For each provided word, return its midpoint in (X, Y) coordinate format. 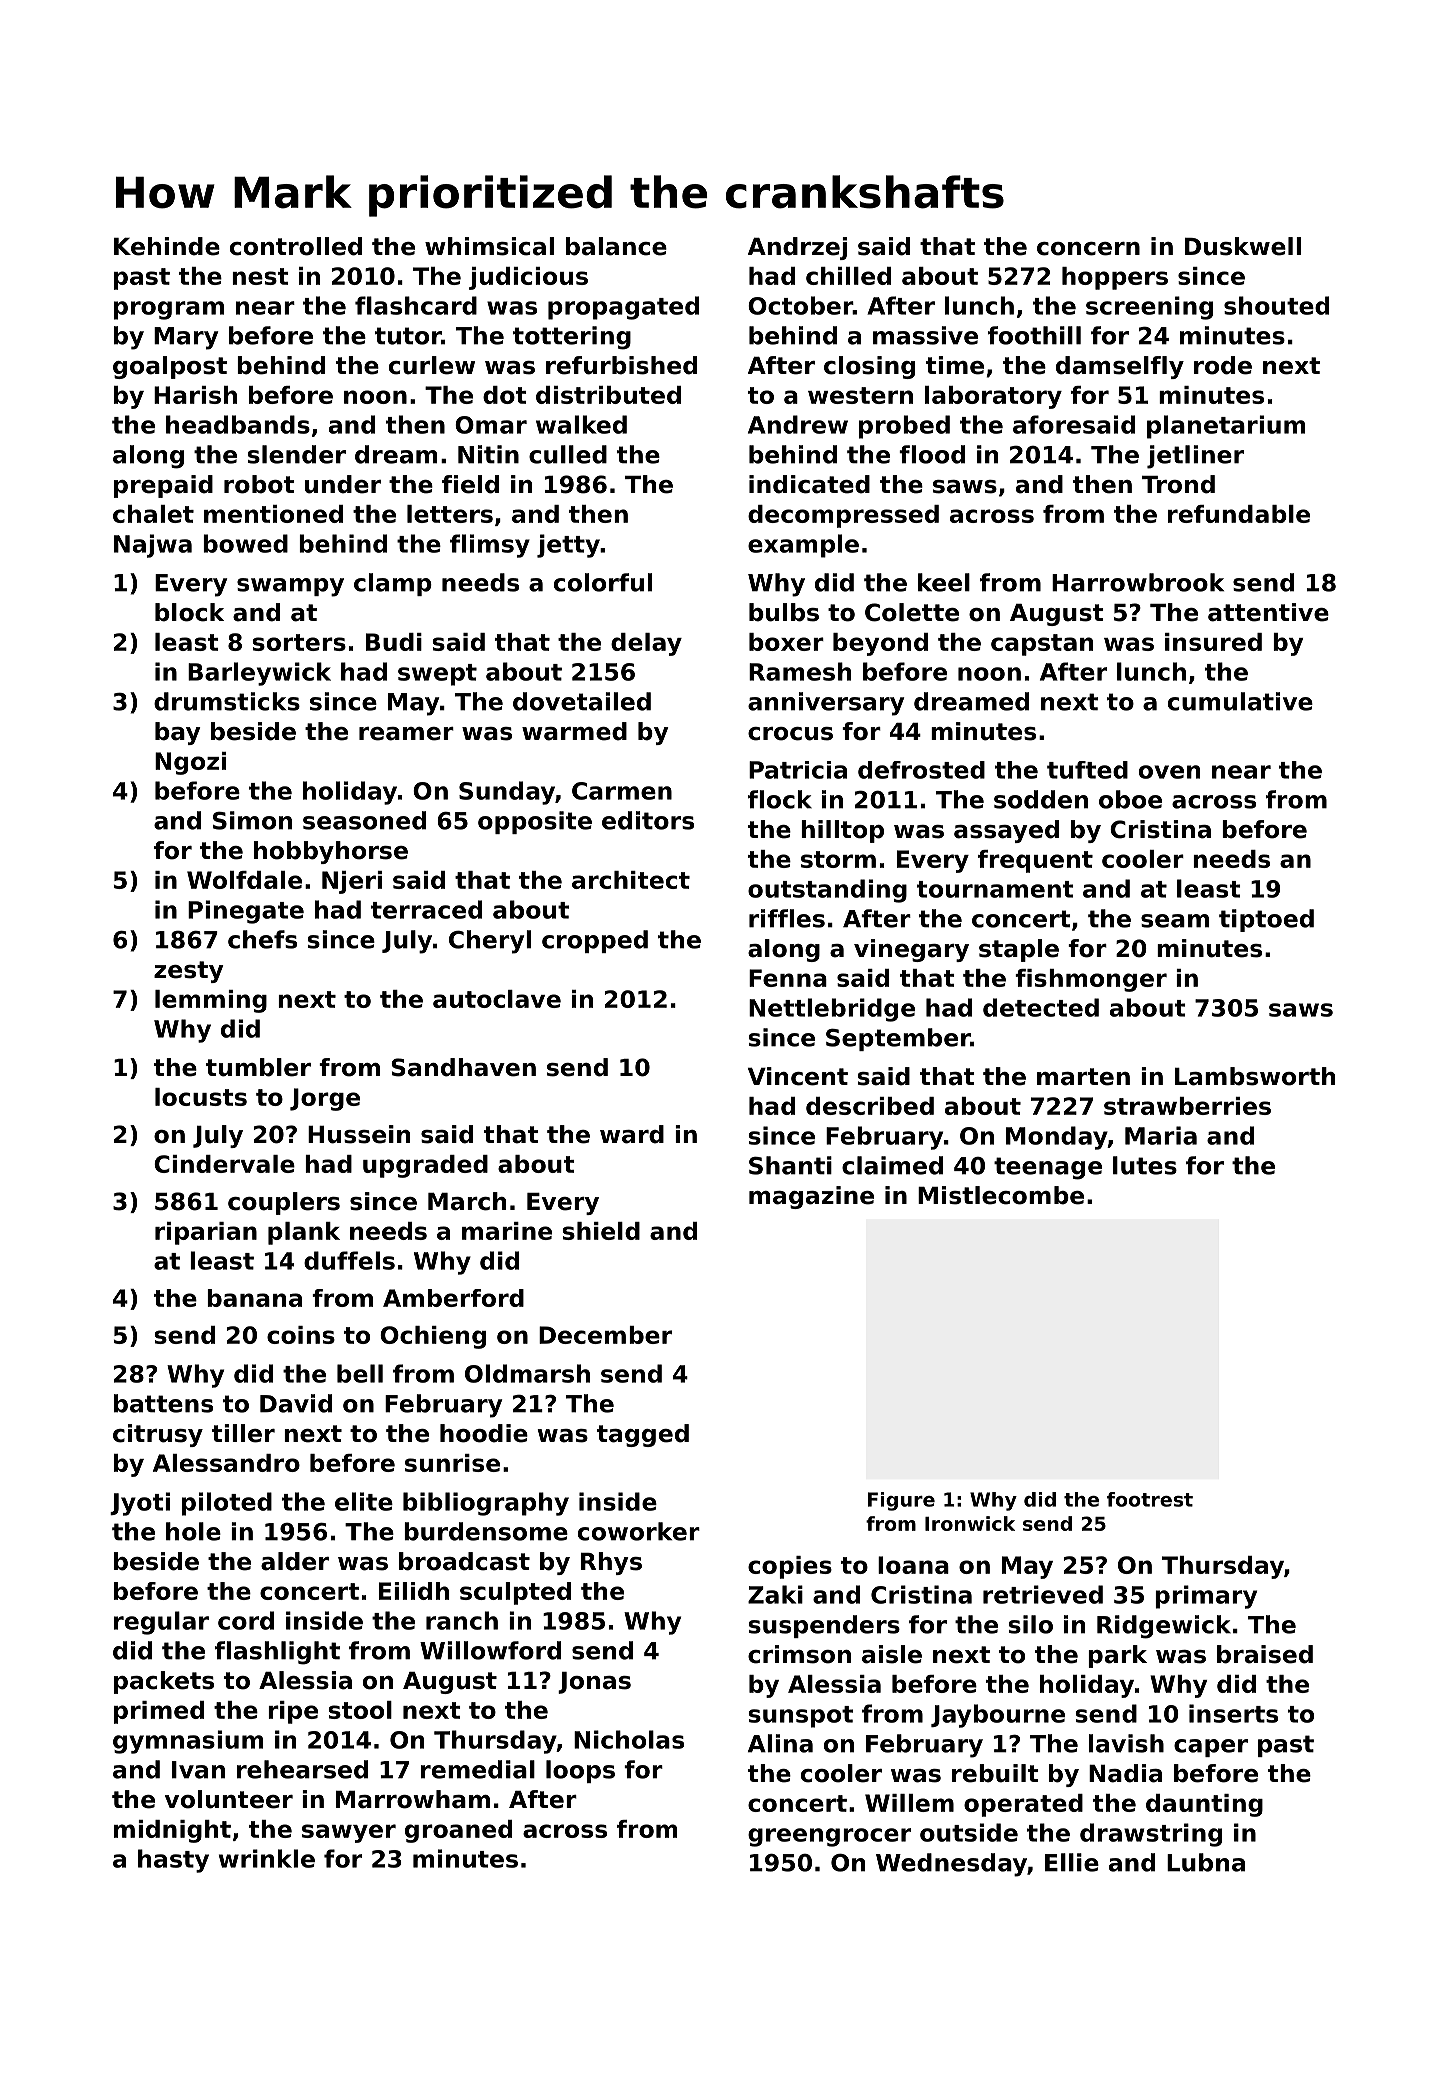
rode (1223, 365)
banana (254, 1298)
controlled (296, 246)
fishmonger (1091, 980)
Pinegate (246, 912)
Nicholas (629, 1739)
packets (164, 1682)
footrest (1150, 1499)
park (1117, 1656)
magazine (811, 1197)
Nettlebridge (832, 1010)
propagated (623, 308)
